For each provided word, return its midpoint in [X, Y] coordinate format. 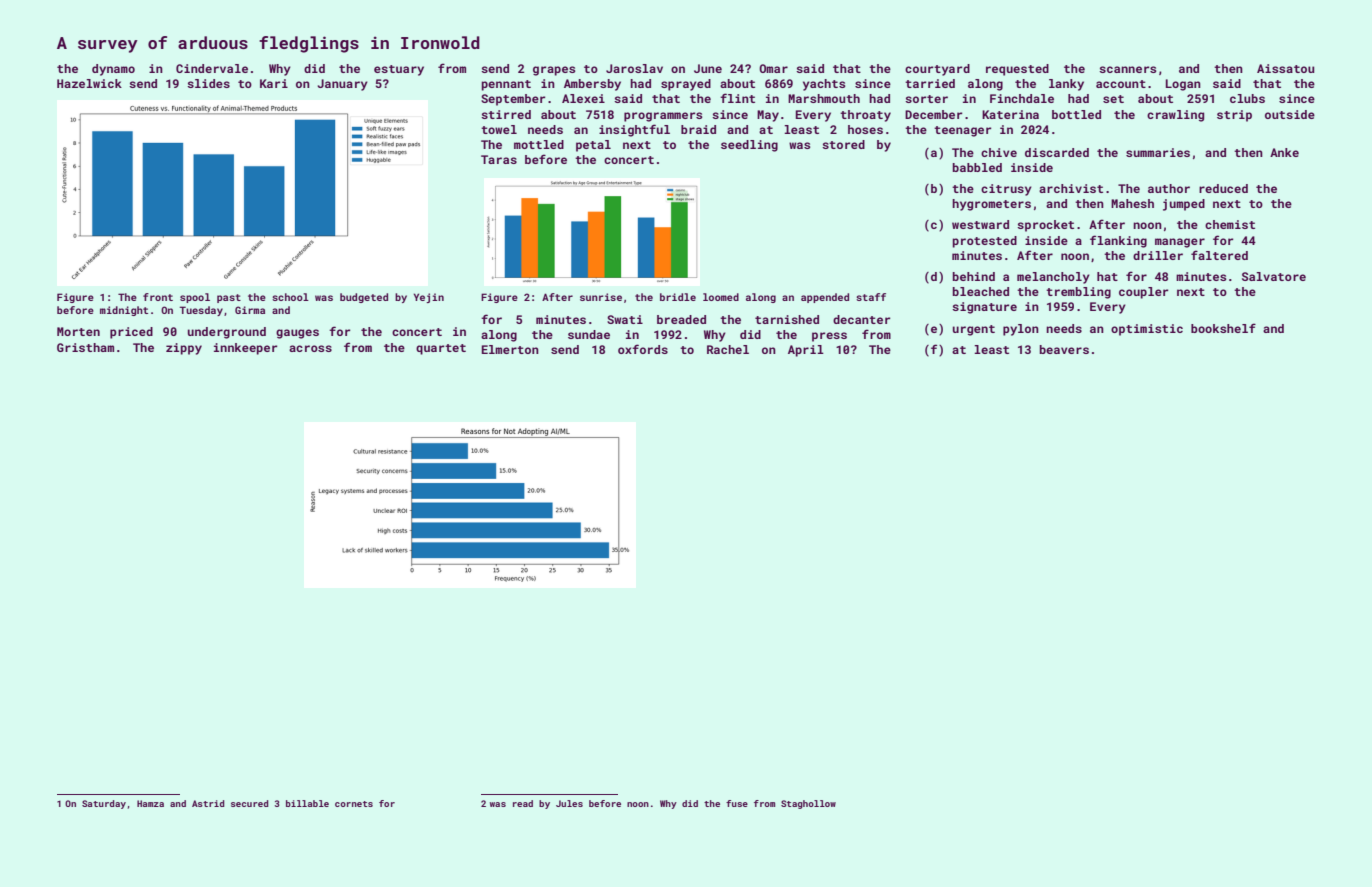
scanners [1127, 69]
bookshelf [1223, 328]
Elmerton [510, 349]
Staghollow [808, 804]
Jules [569, 803]
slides [208, 83]
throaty [865, 116]
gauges [297, 334]
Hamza [150, 803]
